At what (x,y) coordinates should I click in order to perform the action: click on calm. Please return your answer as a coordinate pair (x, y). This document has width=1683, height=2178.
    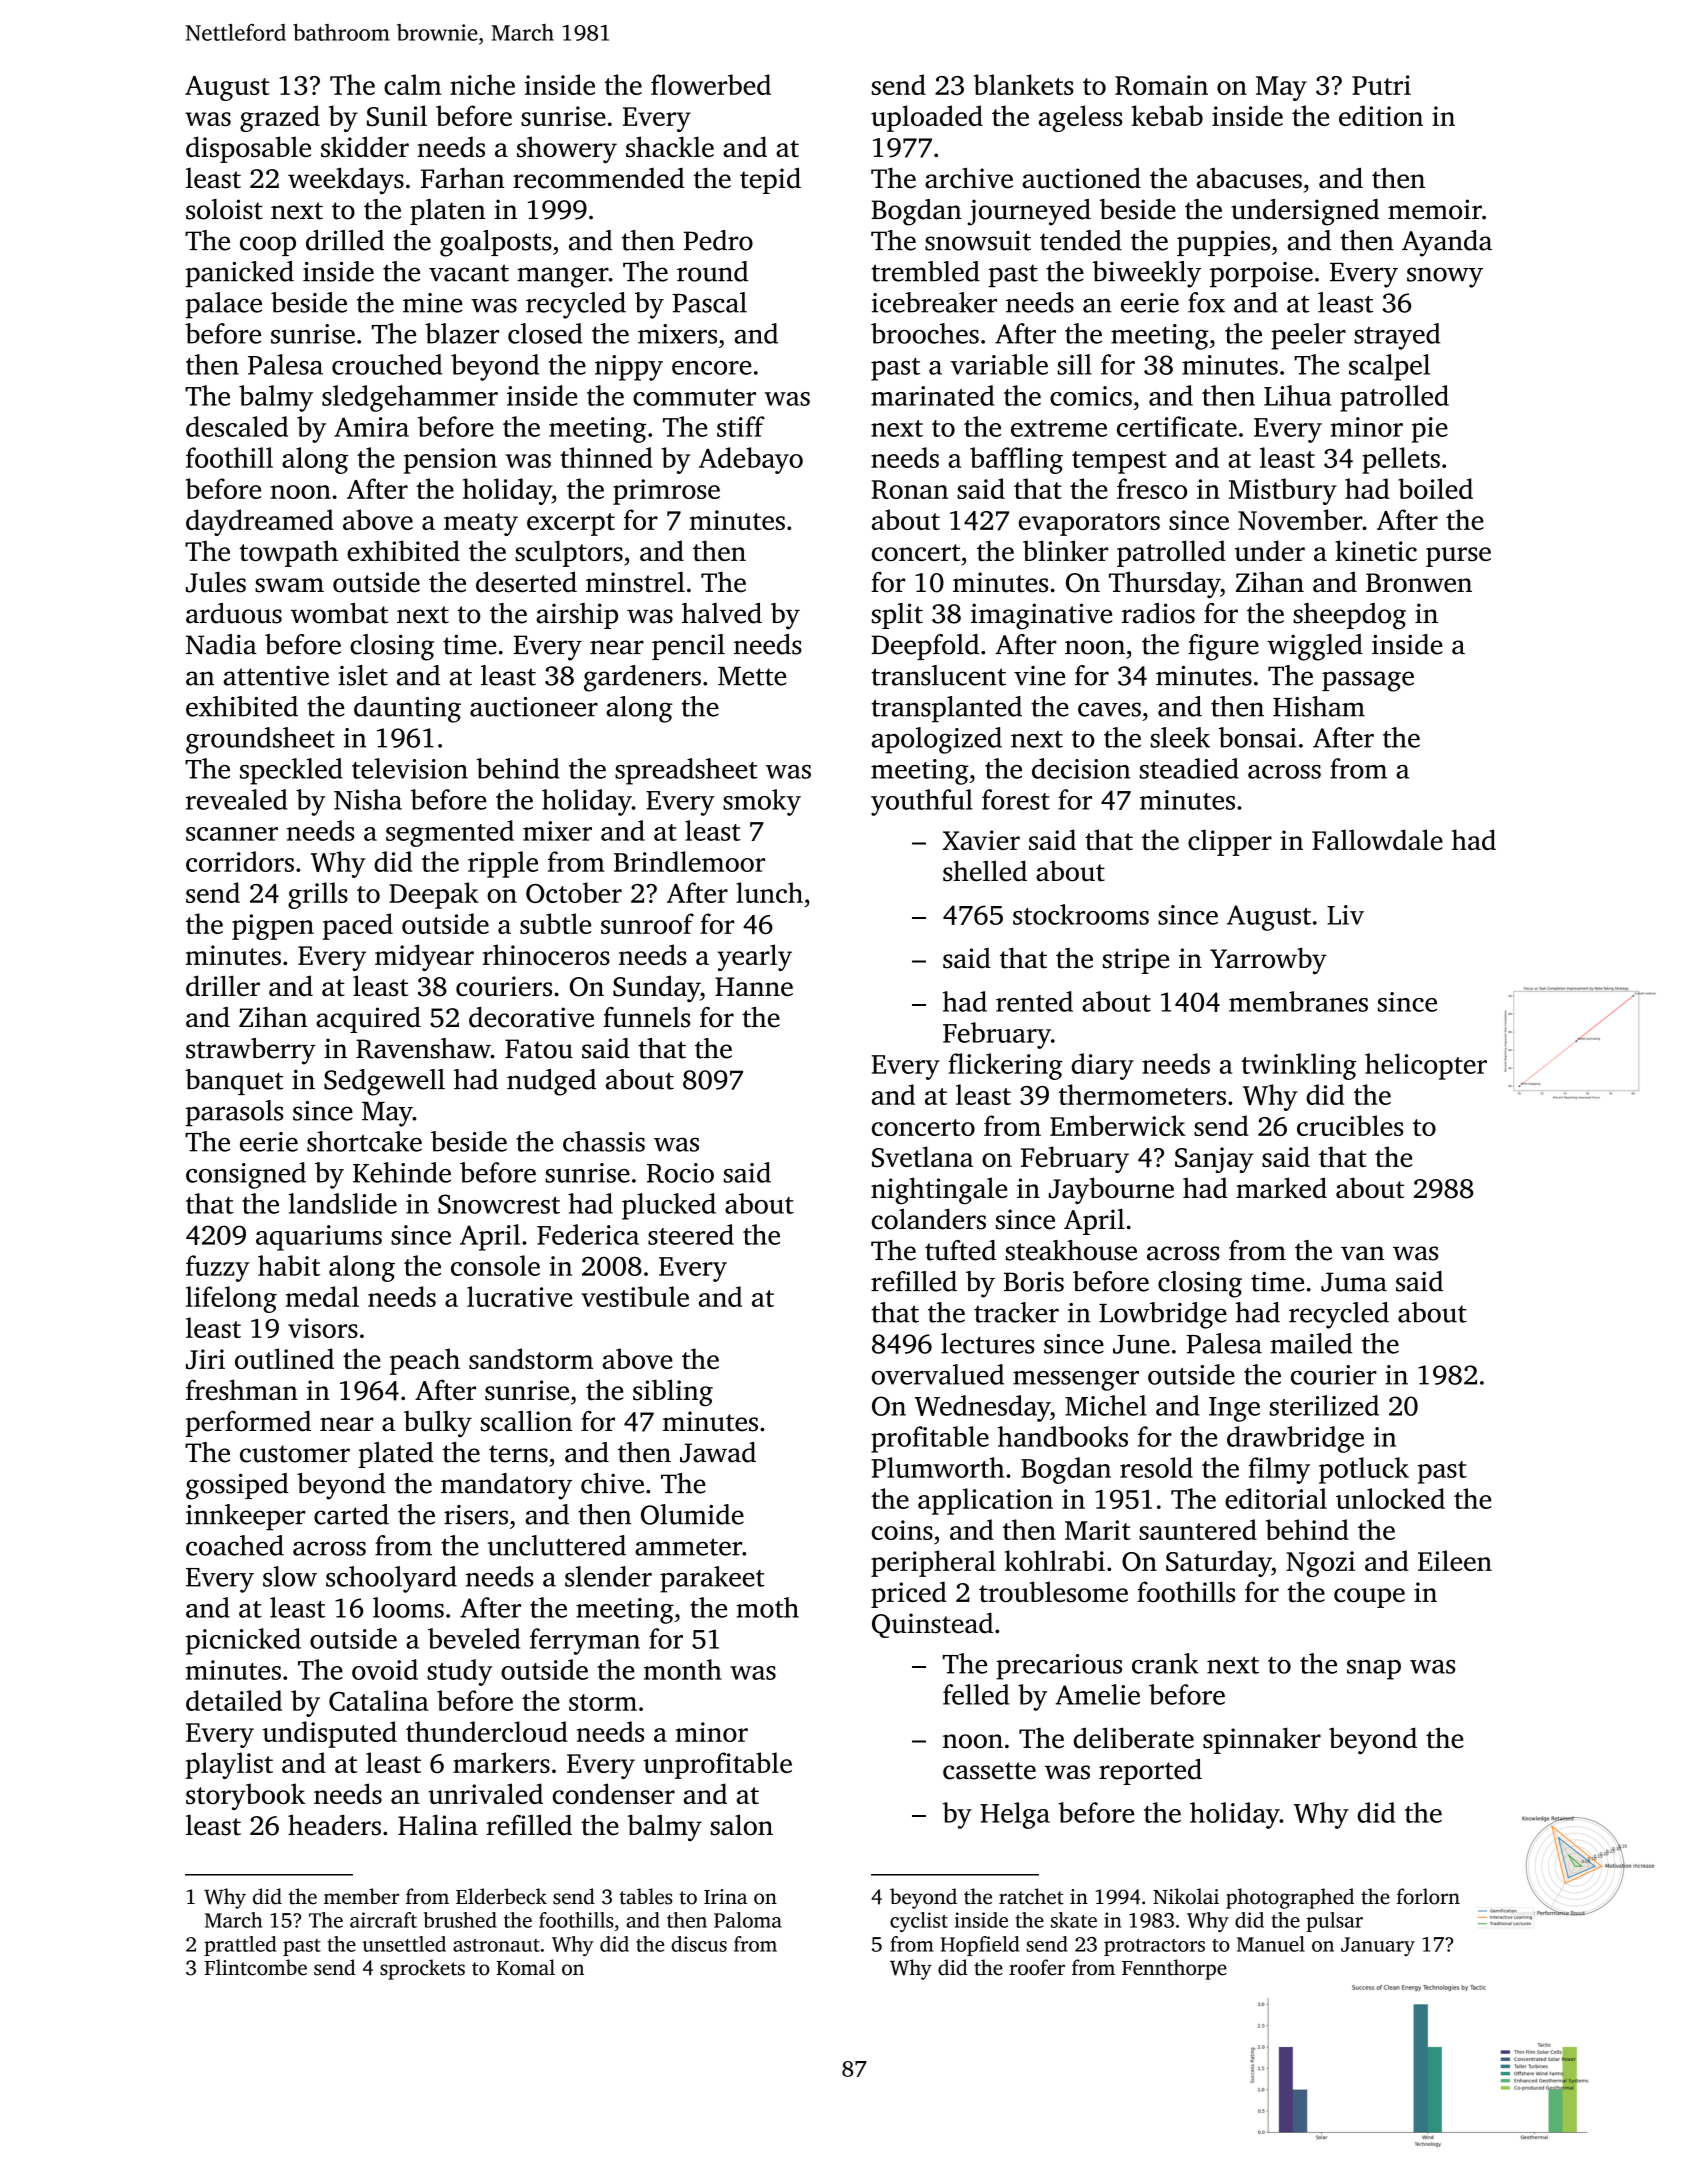
    Looking at the image, I should click on (413, 84).
